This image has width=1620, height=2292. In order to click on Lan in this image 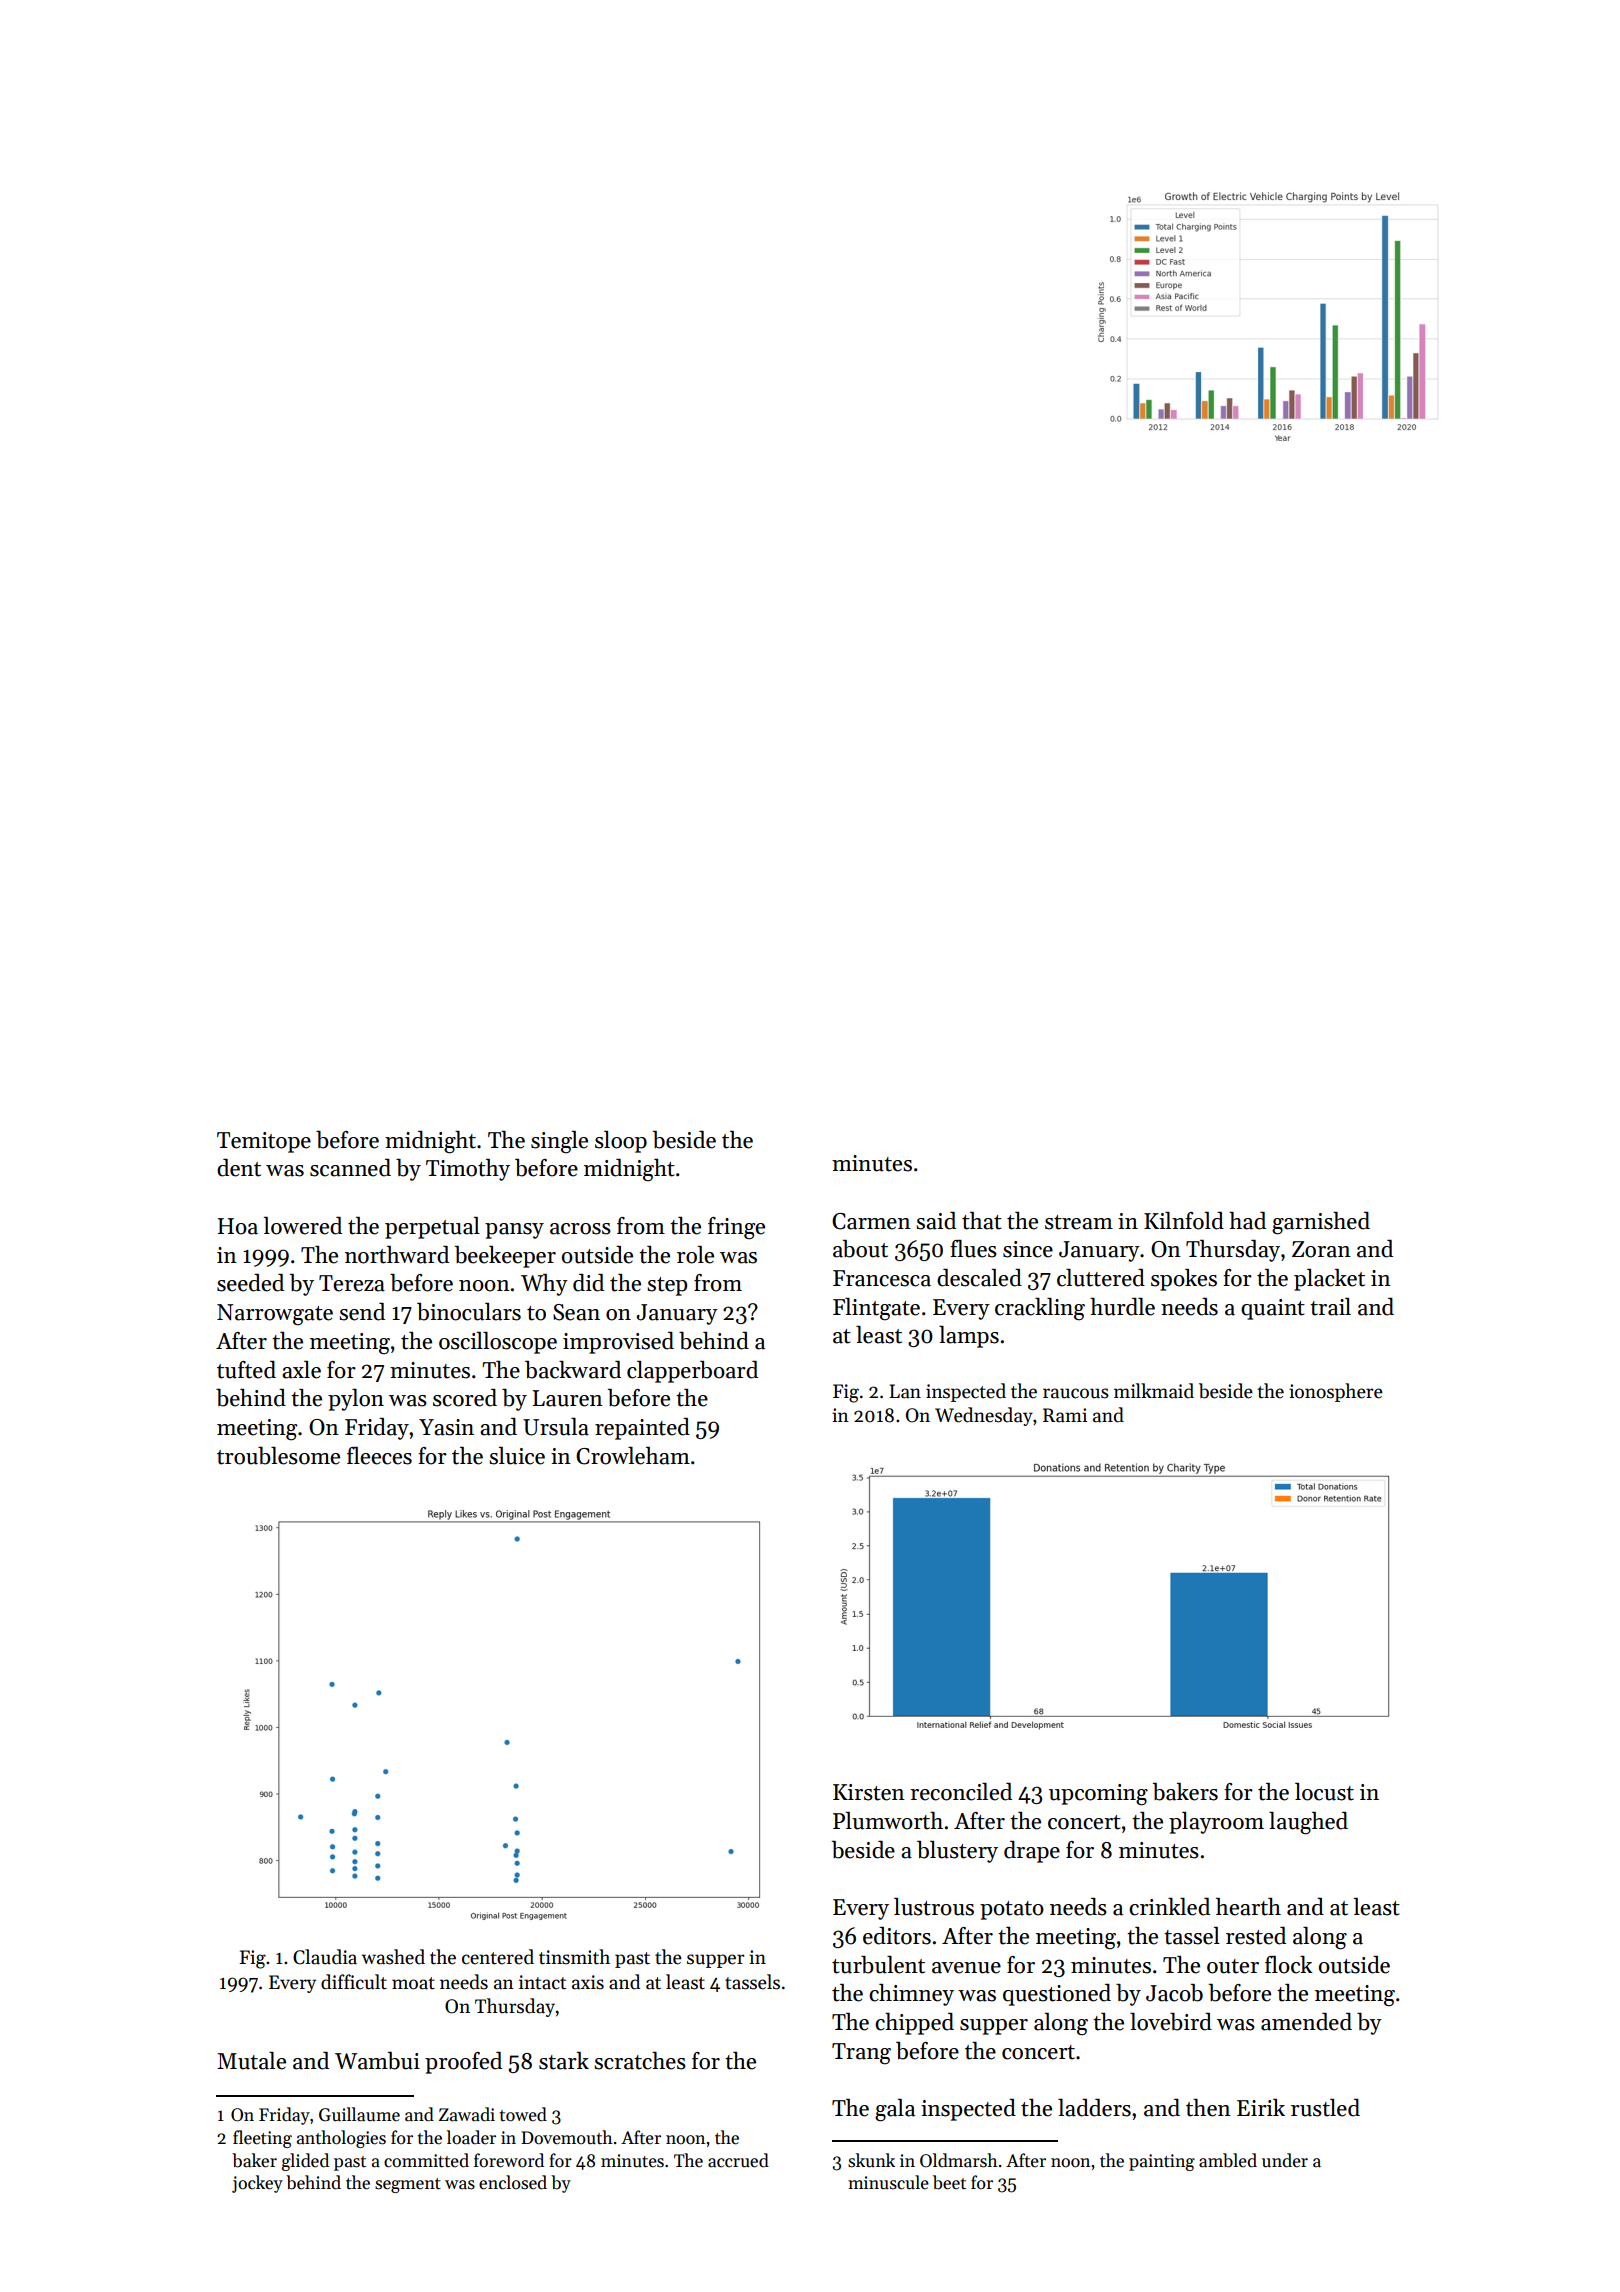, I will do `click(905, 1391)`.
